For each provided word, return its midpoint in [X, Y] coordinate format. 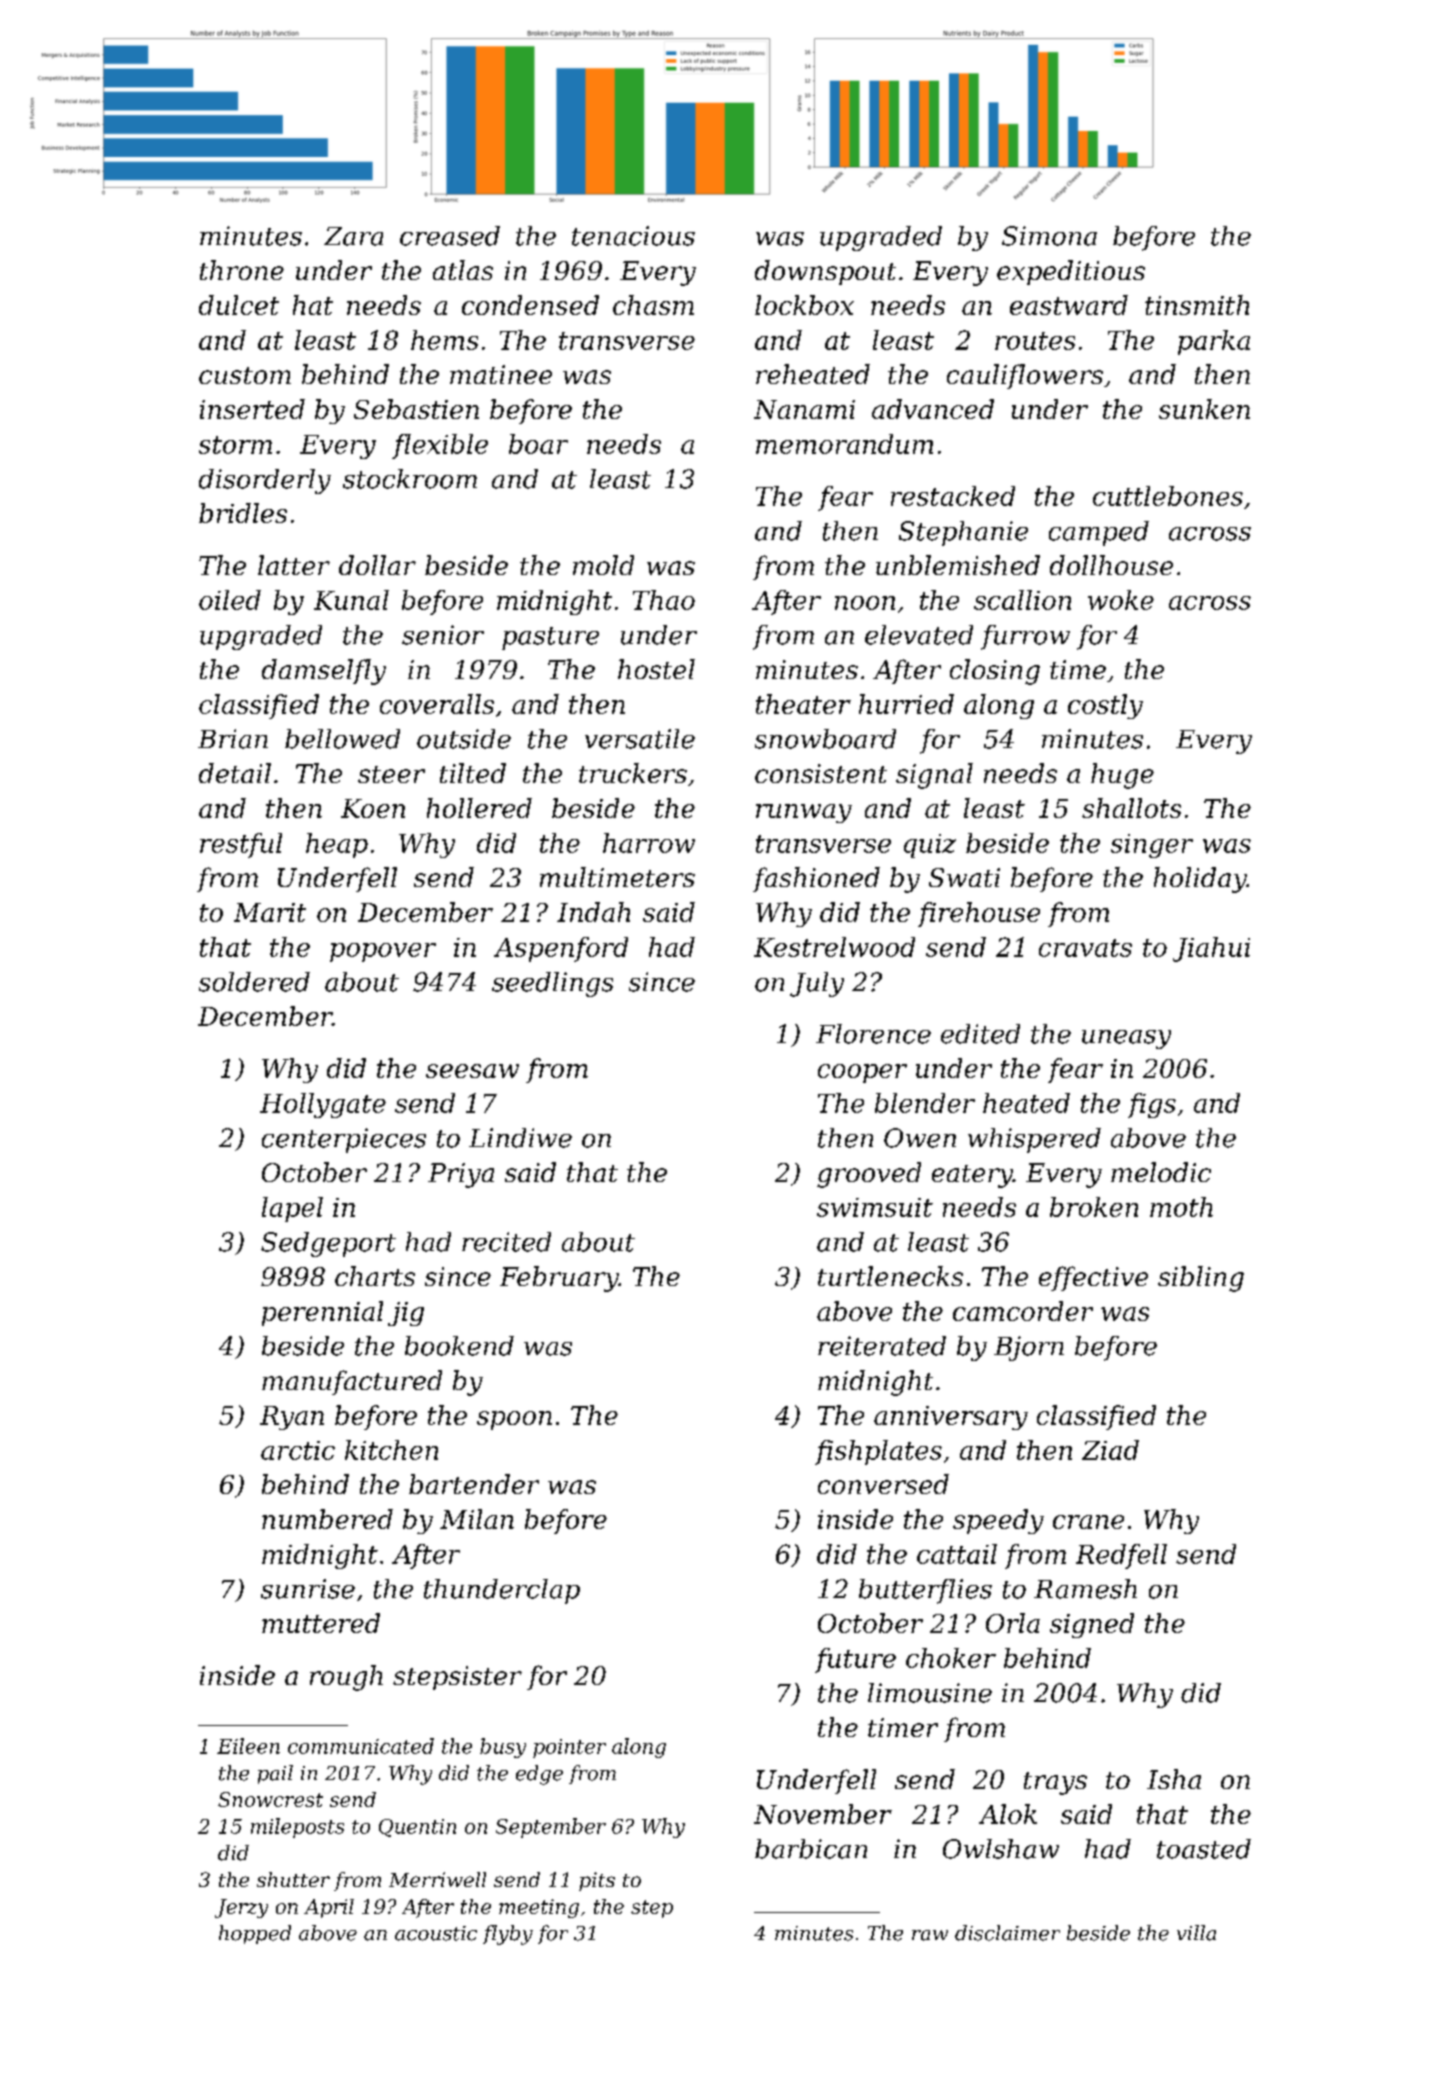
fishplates [878, 1452]
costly [1105, 706]
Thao [664, 600]
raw [930, 1935]
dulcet [239, 305]
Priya [461, 1175]
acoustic [436, 1933]
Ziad [1110, 1450]
